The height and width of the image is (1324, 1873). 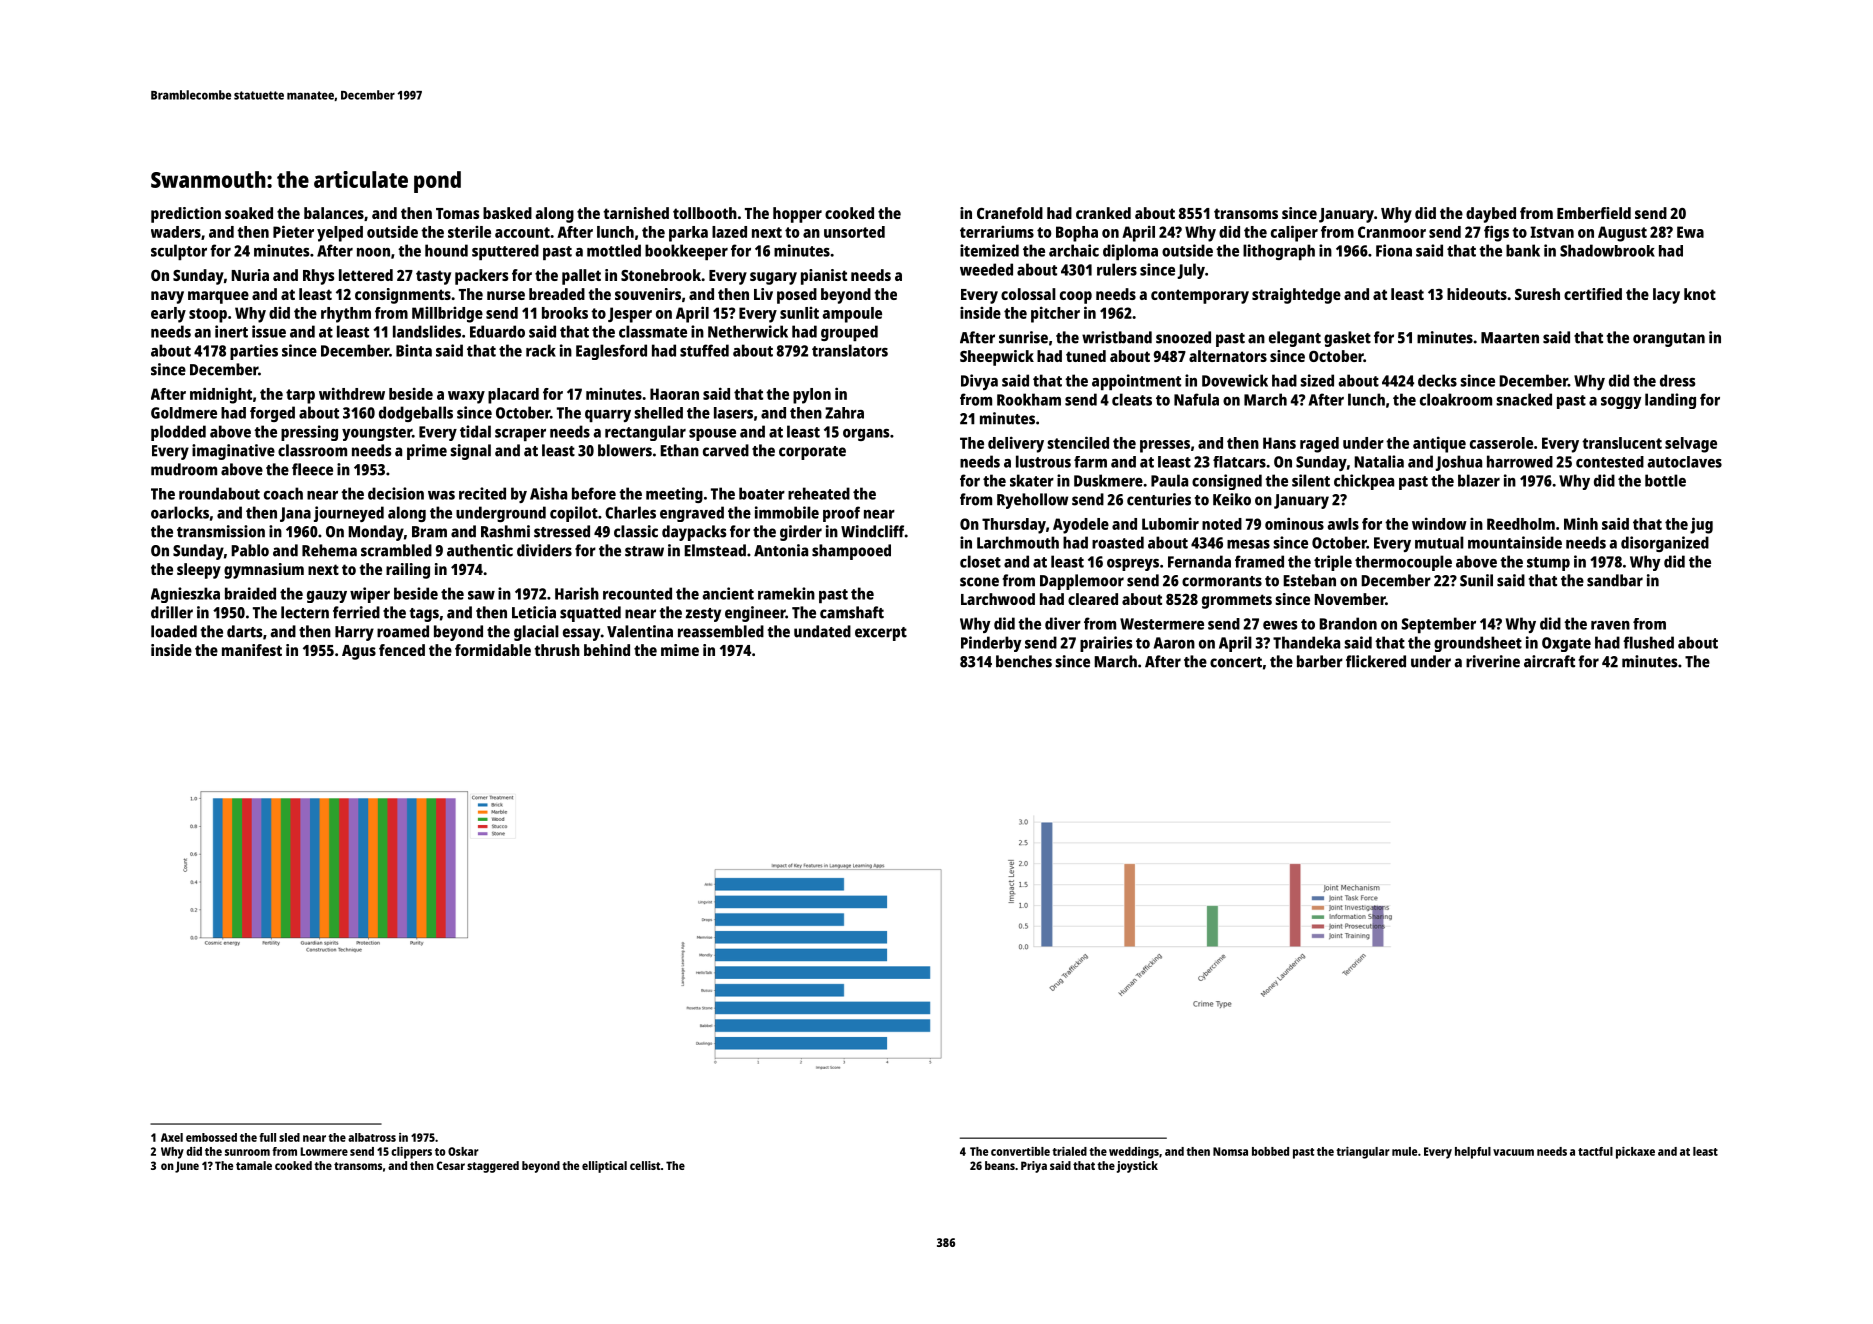 What do you see at coordinates (186, 215) in the image?
I see `prediction` at bounding box center [186, 215].
